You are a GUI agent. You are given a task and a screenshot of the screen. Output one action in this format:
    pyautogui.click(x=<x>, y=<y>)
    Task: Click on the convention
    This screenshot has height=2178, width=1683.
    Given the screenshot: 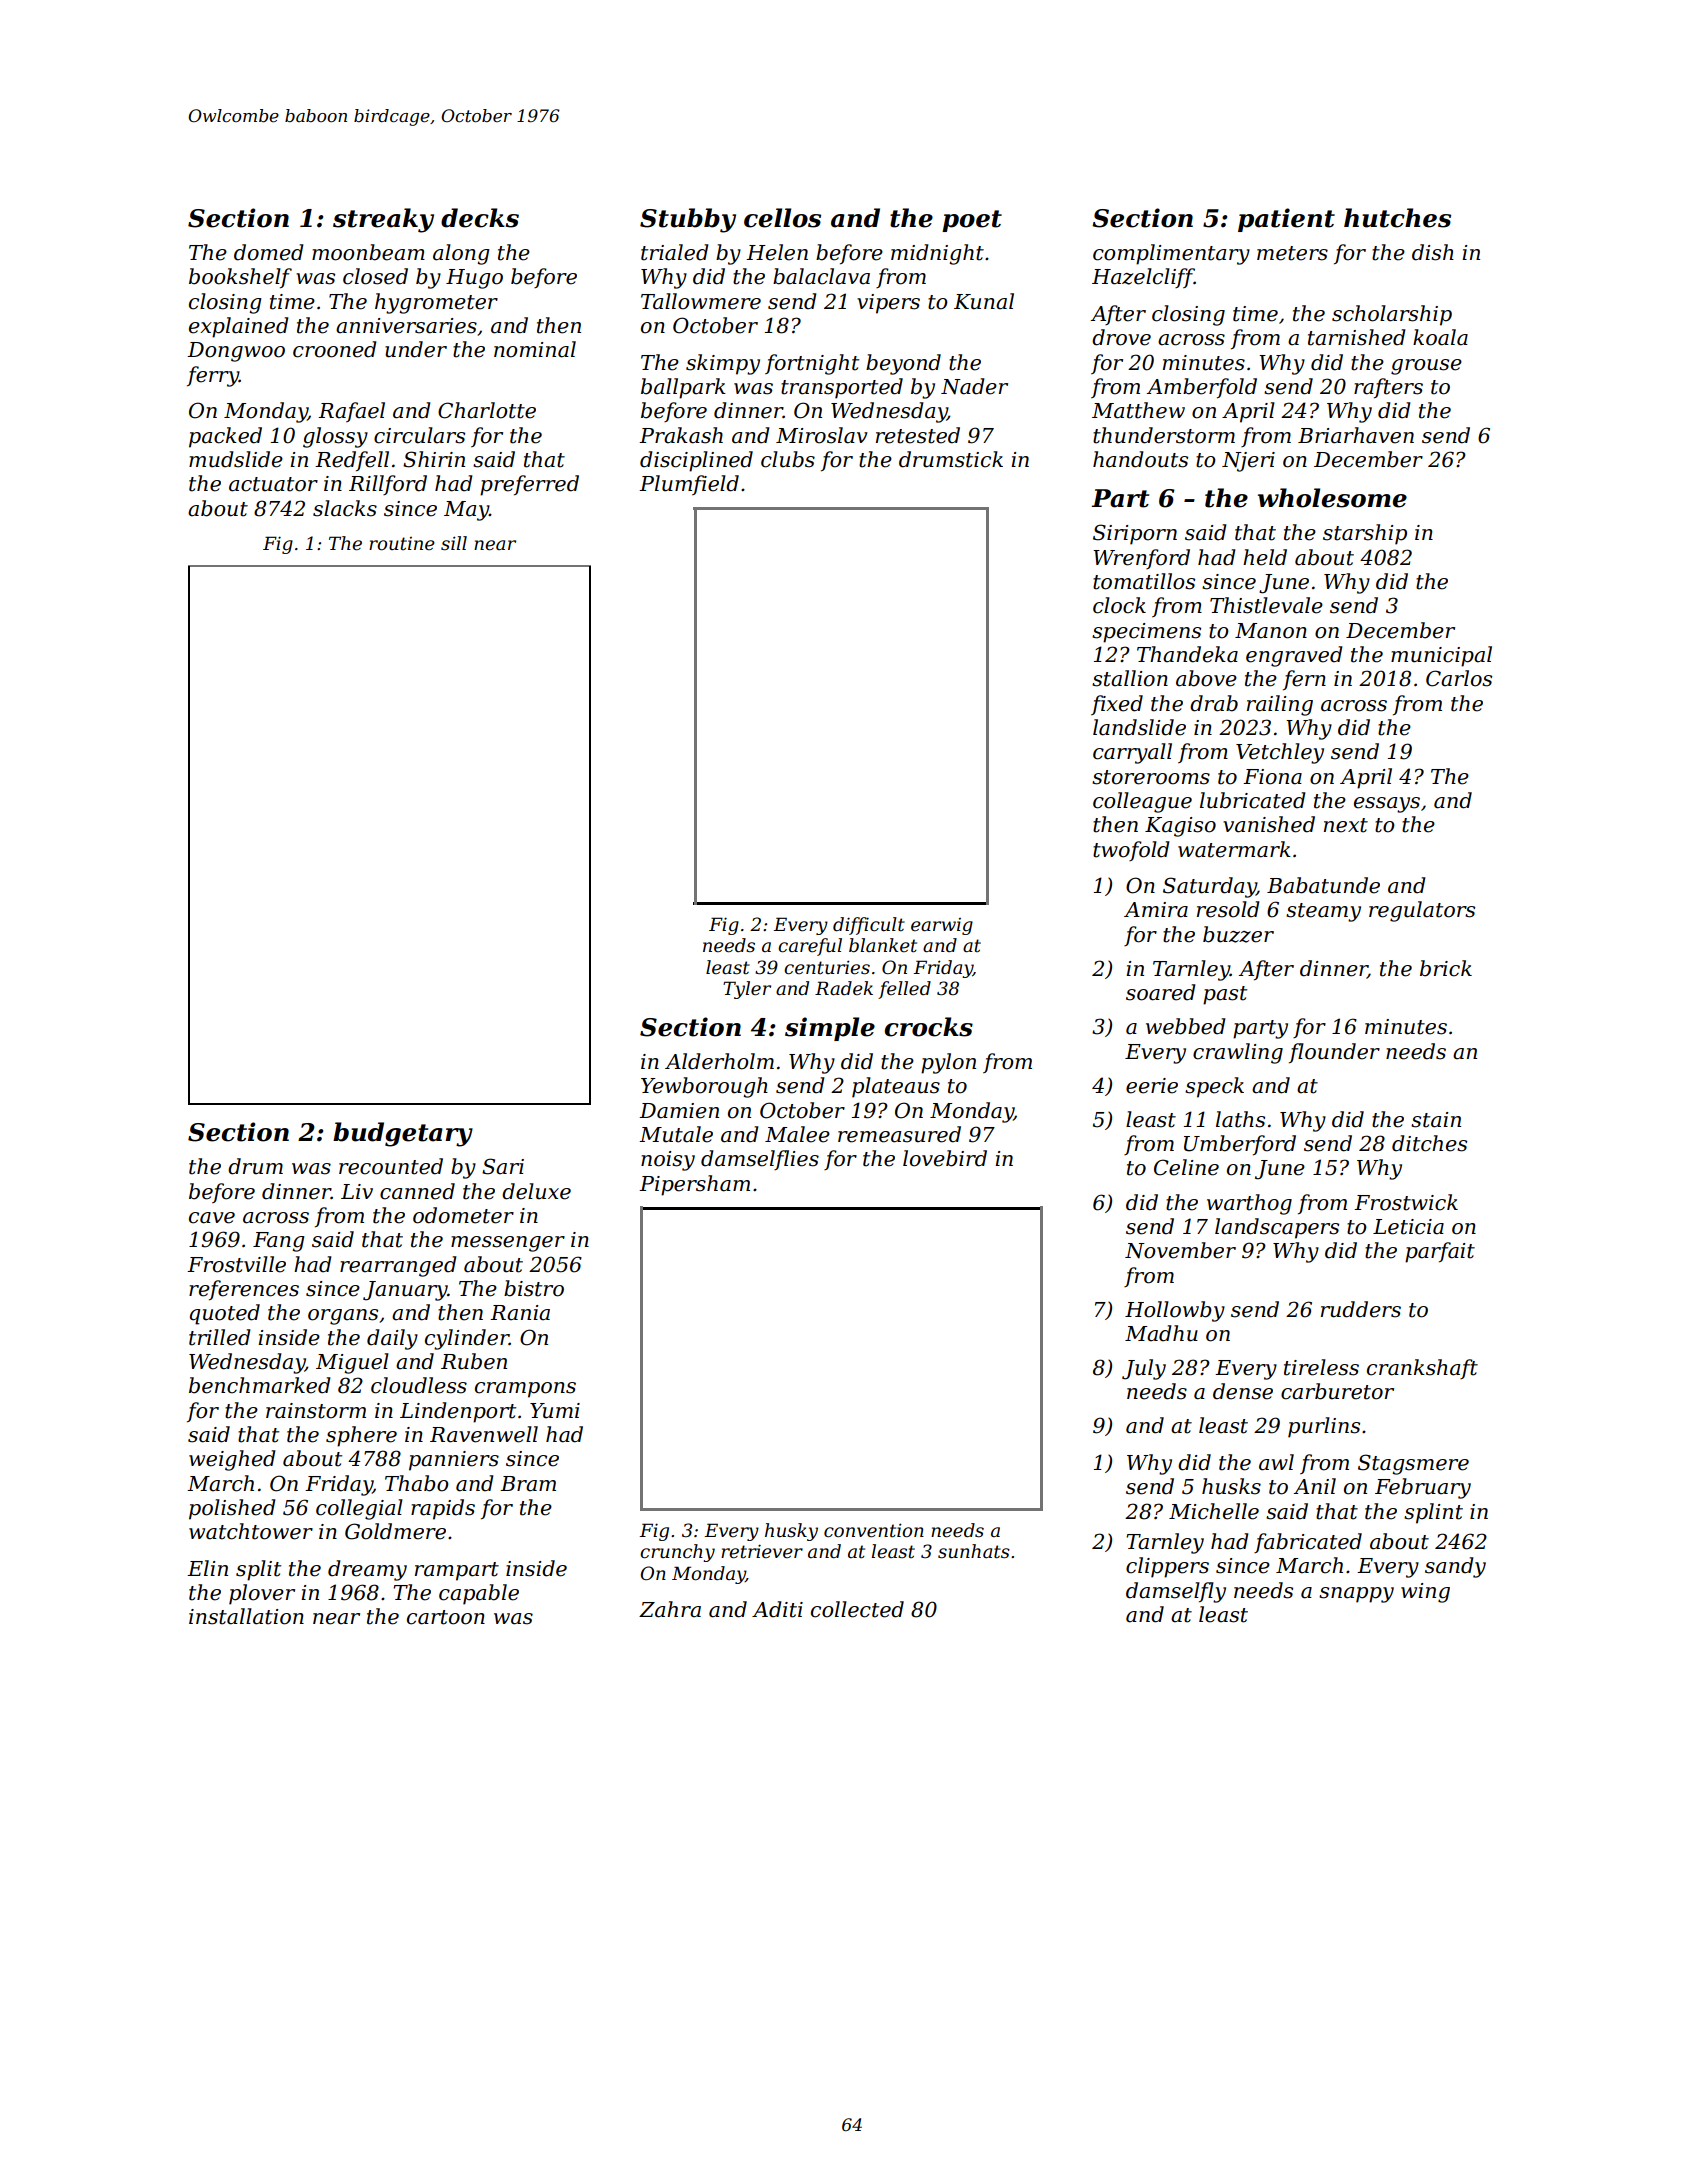 What is the action you would take?
    pyautogui.click(x=874, y=1530)
